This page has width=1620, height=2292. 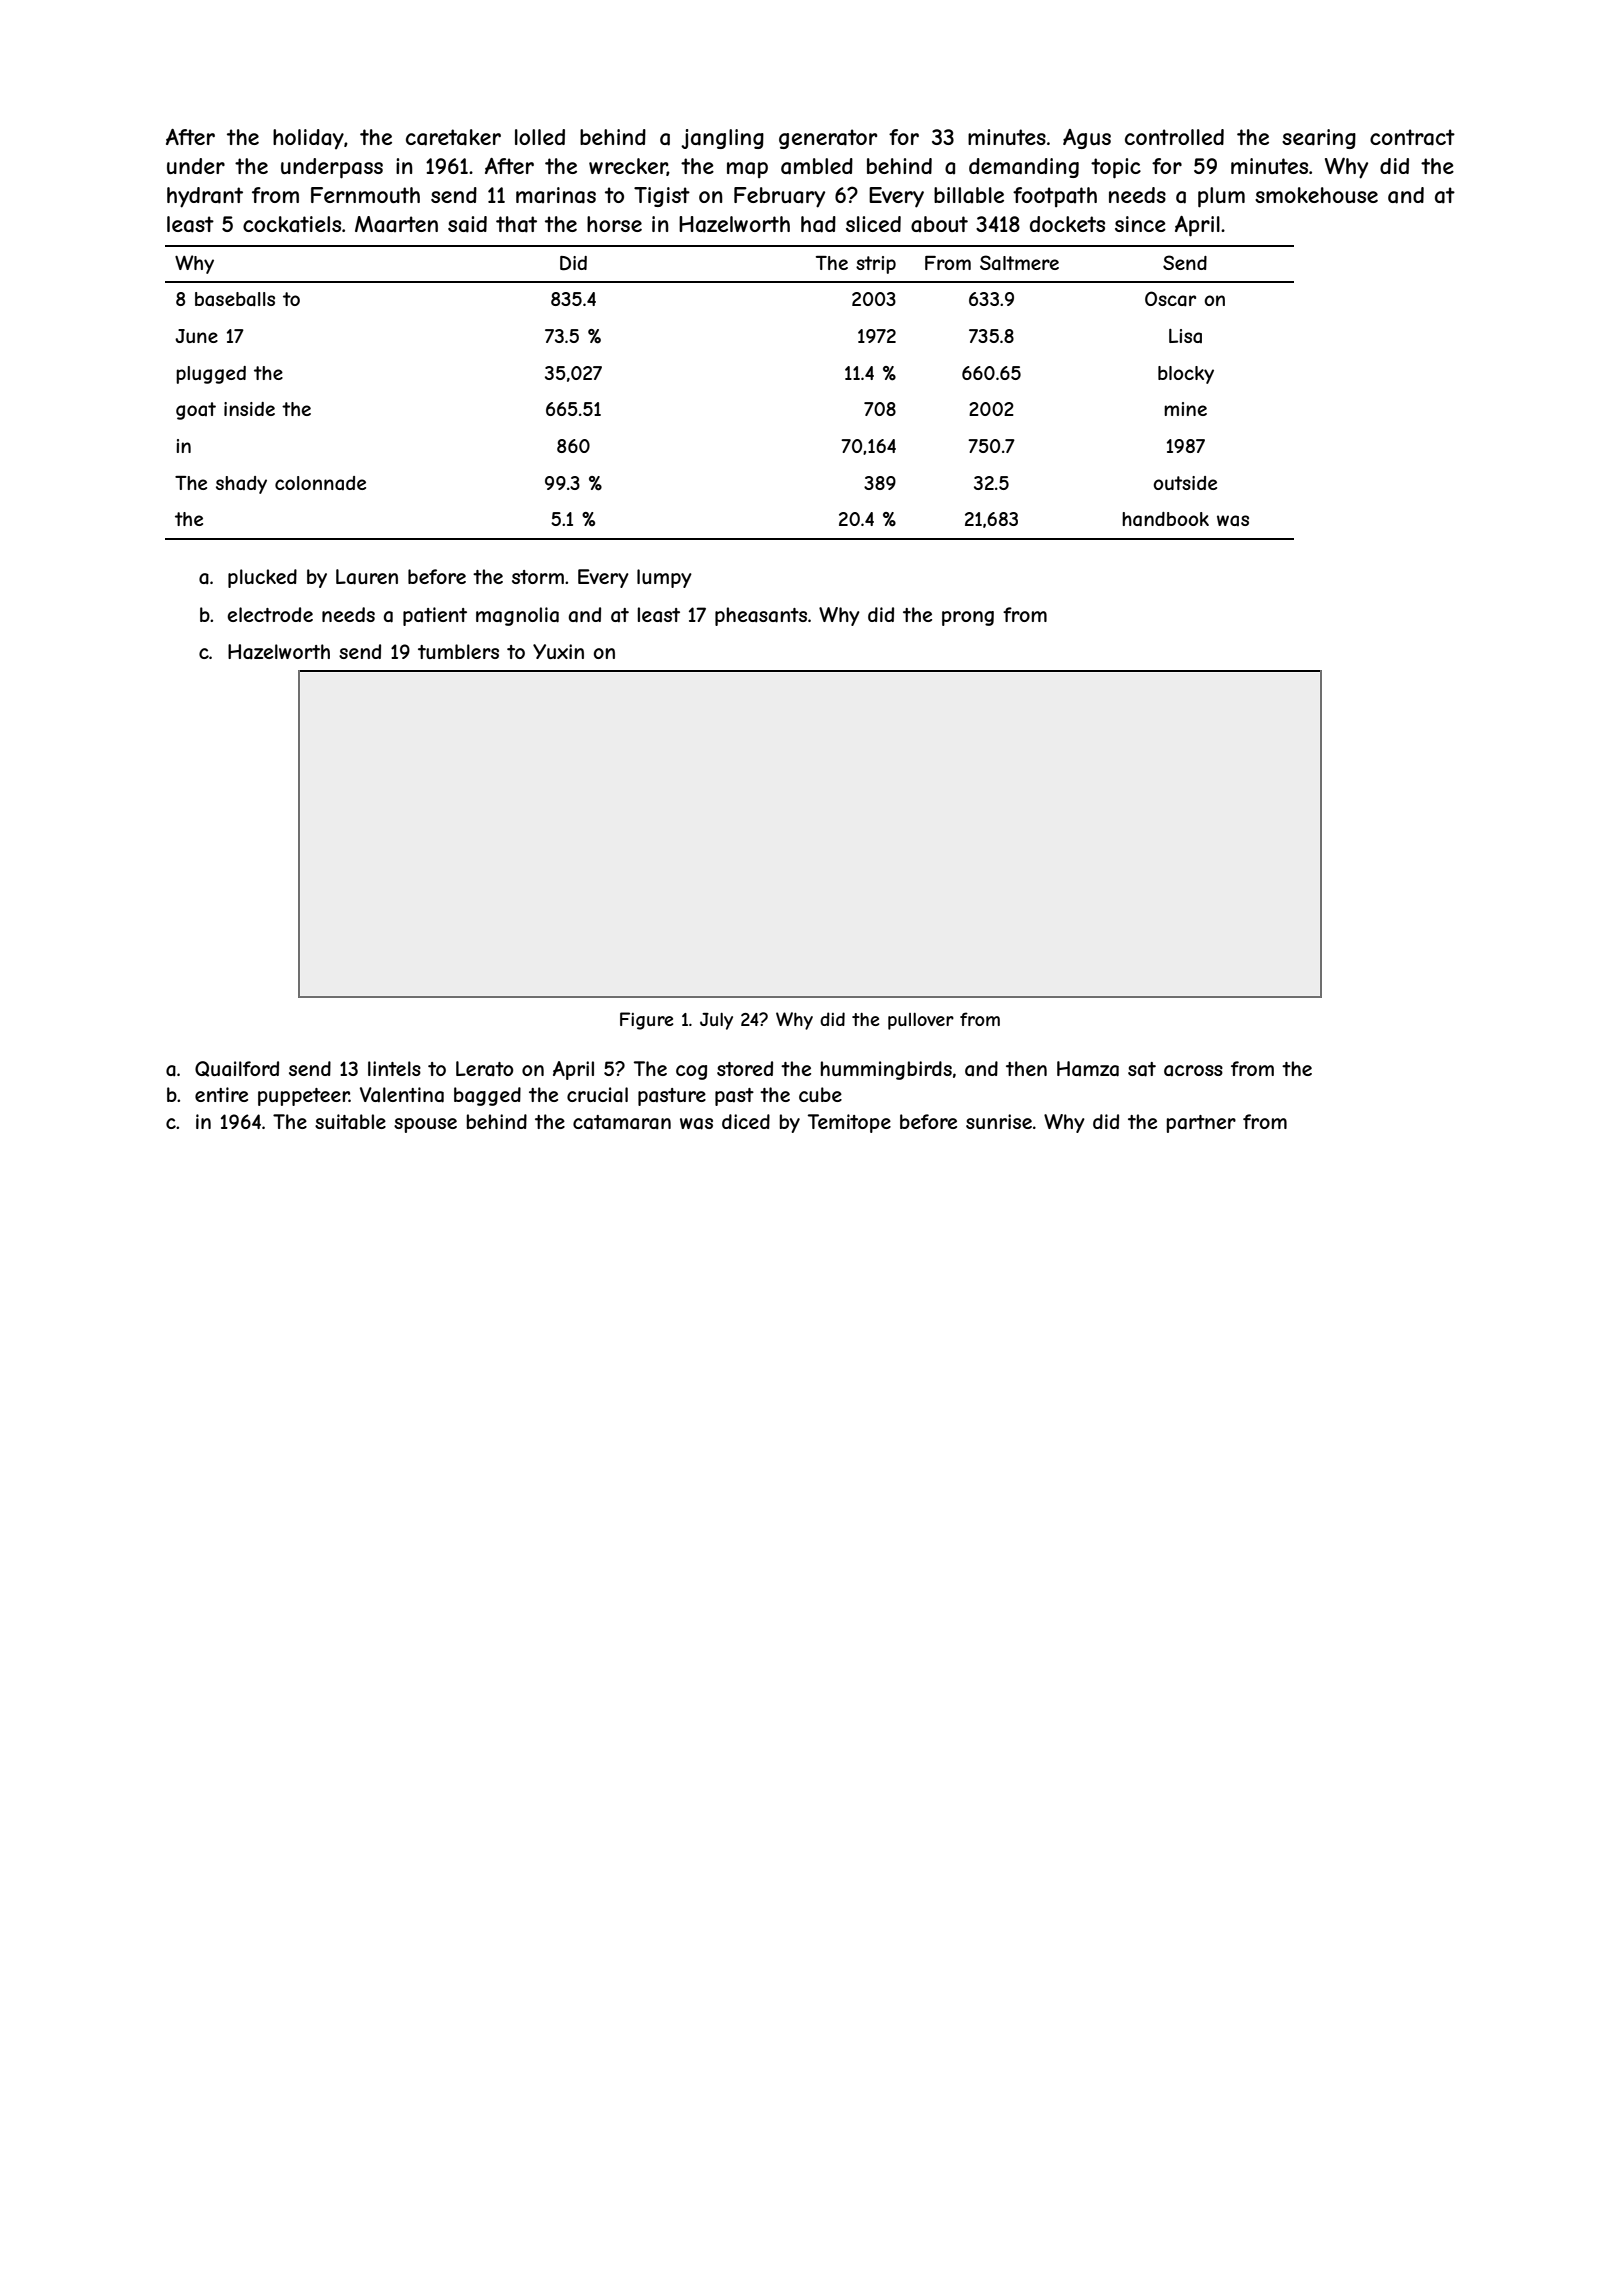 I want to click on hydrant, so click(x=205, y=197).
